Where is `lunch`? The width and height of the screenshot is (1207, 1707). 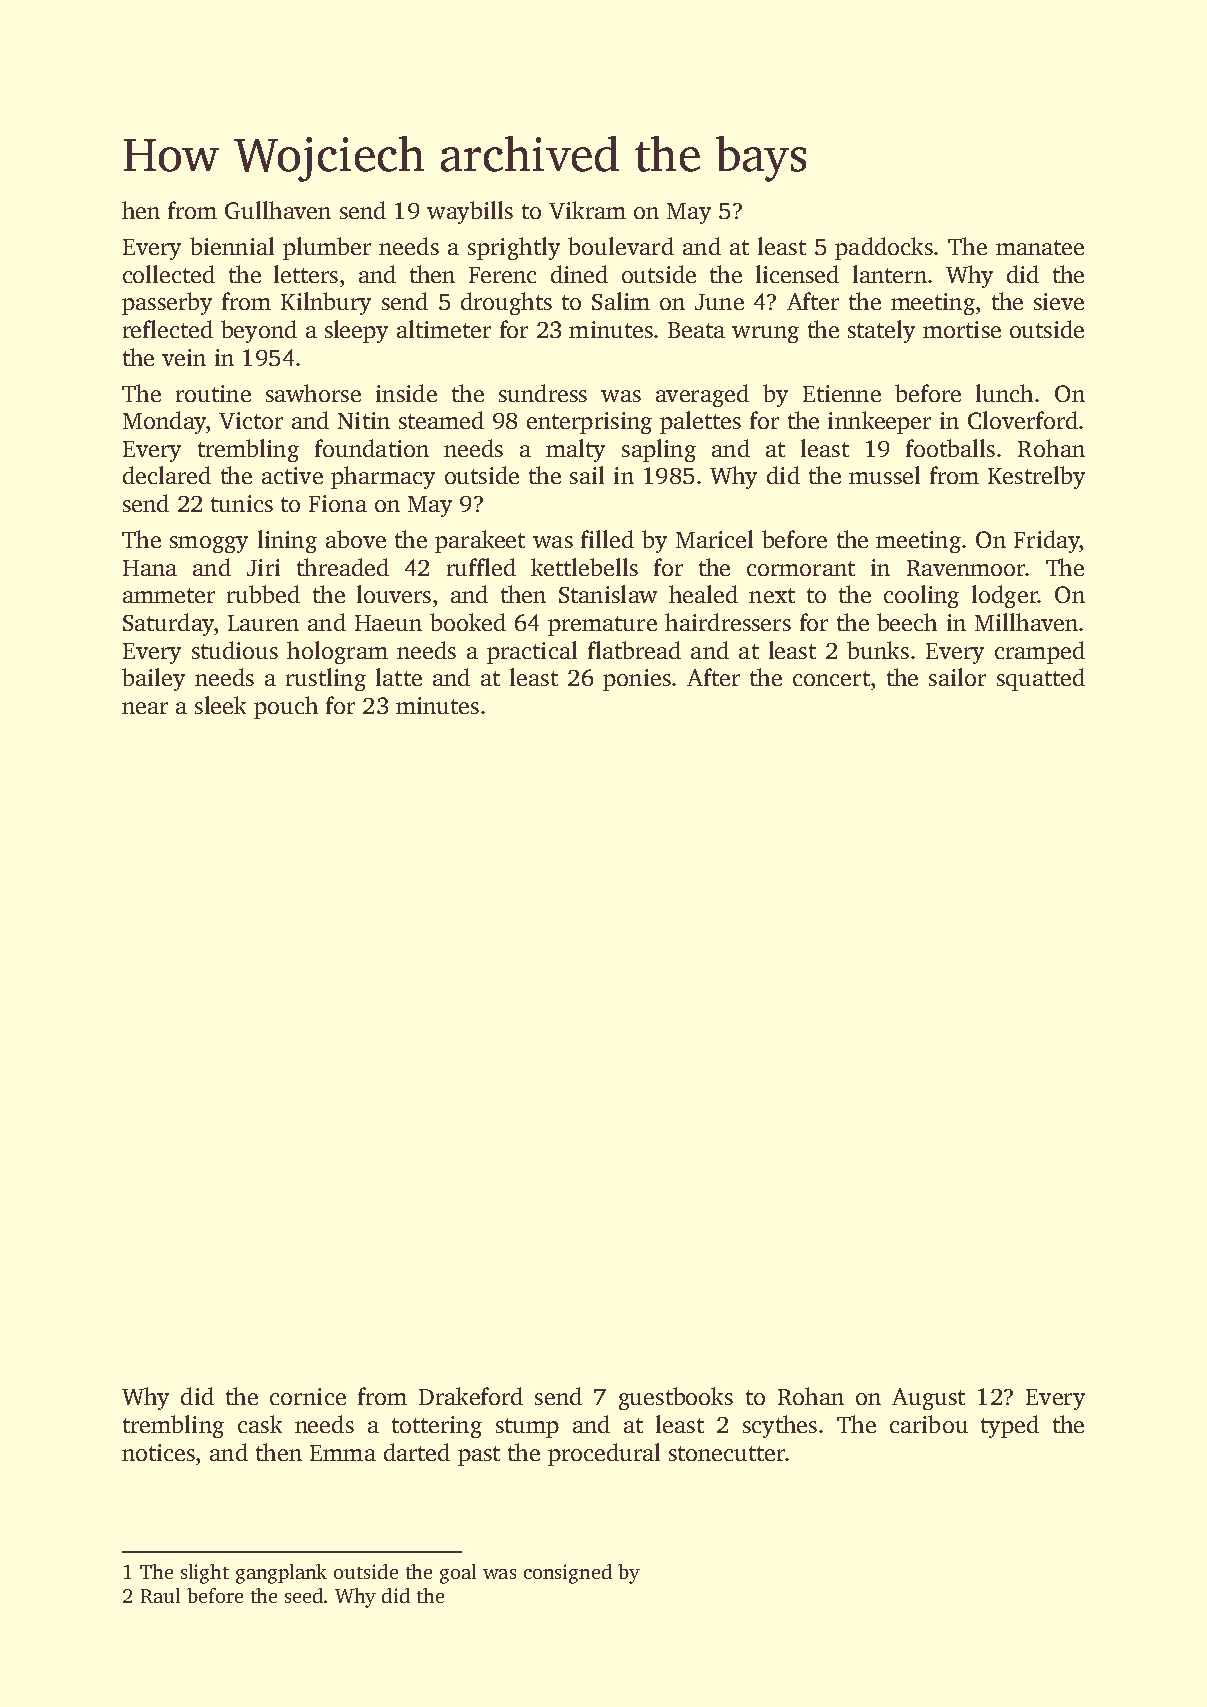
lunch is located at coordinates (1004, 393).
